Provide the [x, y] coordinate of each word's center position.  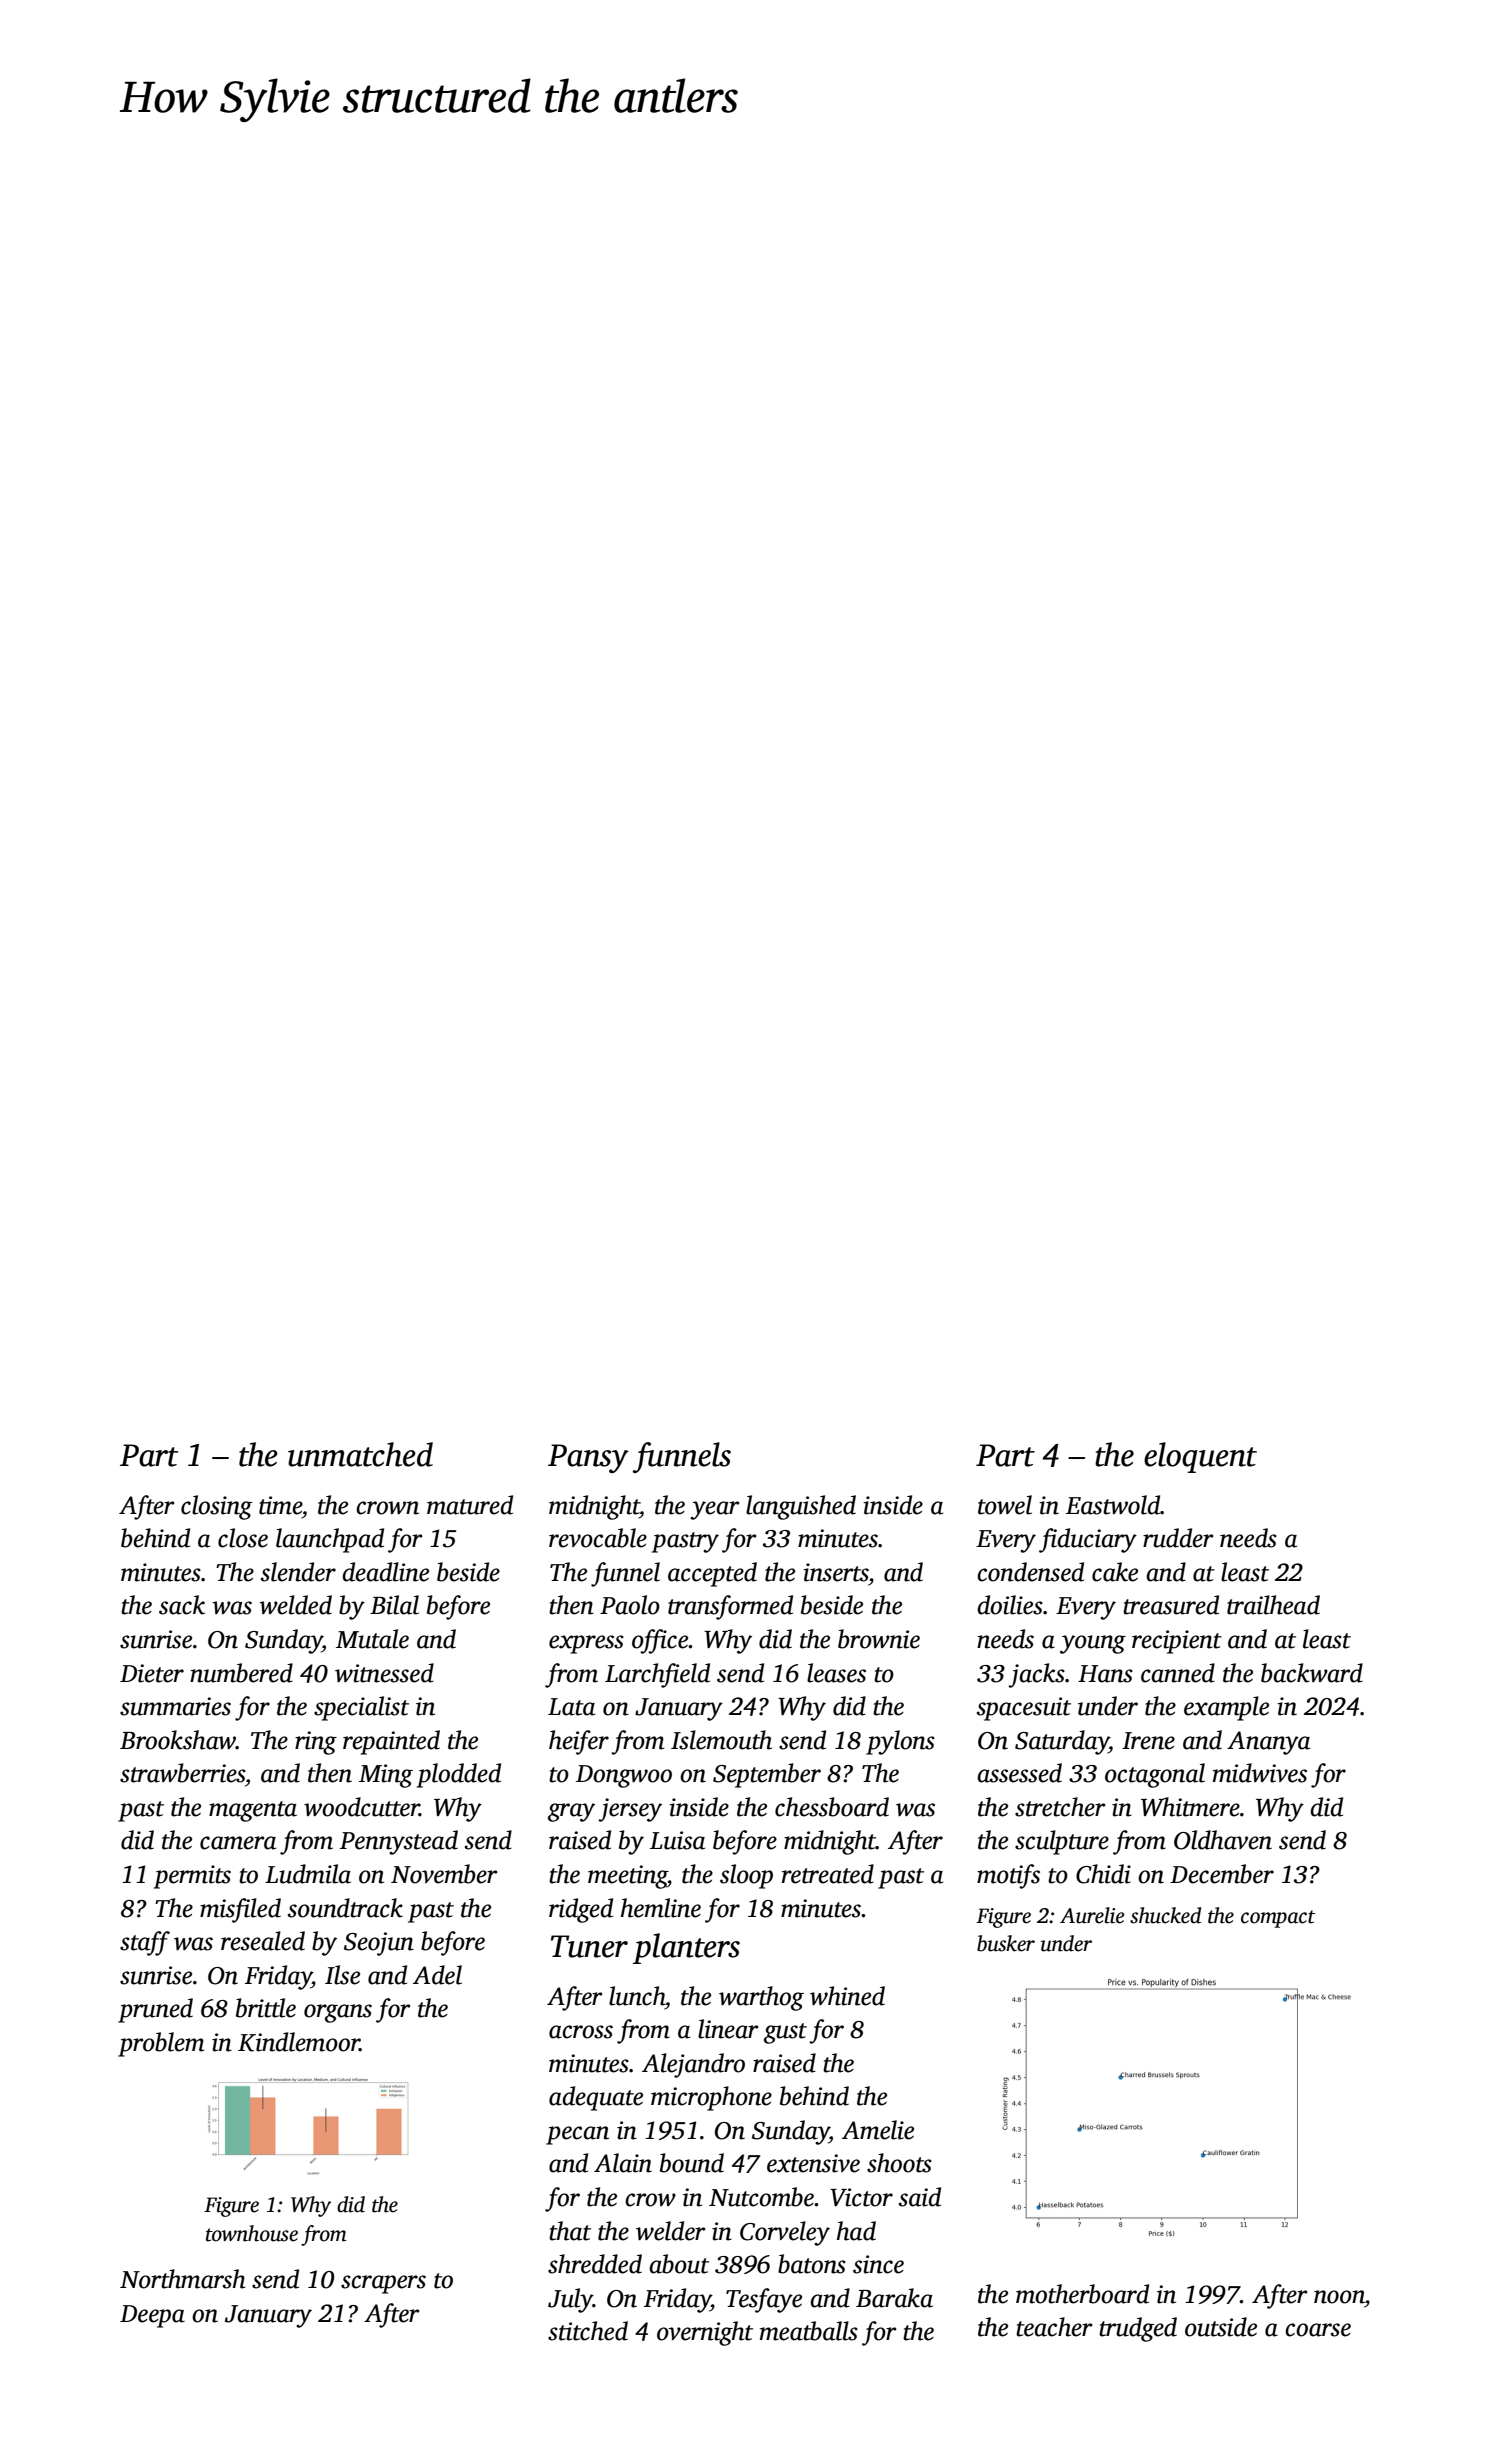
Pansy [588, 1458]
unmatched [360, 1454]
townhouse [252, 2233]
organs [338, 2013]
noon [1339, 2297]
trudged [1138, 2329]
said [920, 2197]
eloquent [1200, 1457]
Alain [623, 2163]
